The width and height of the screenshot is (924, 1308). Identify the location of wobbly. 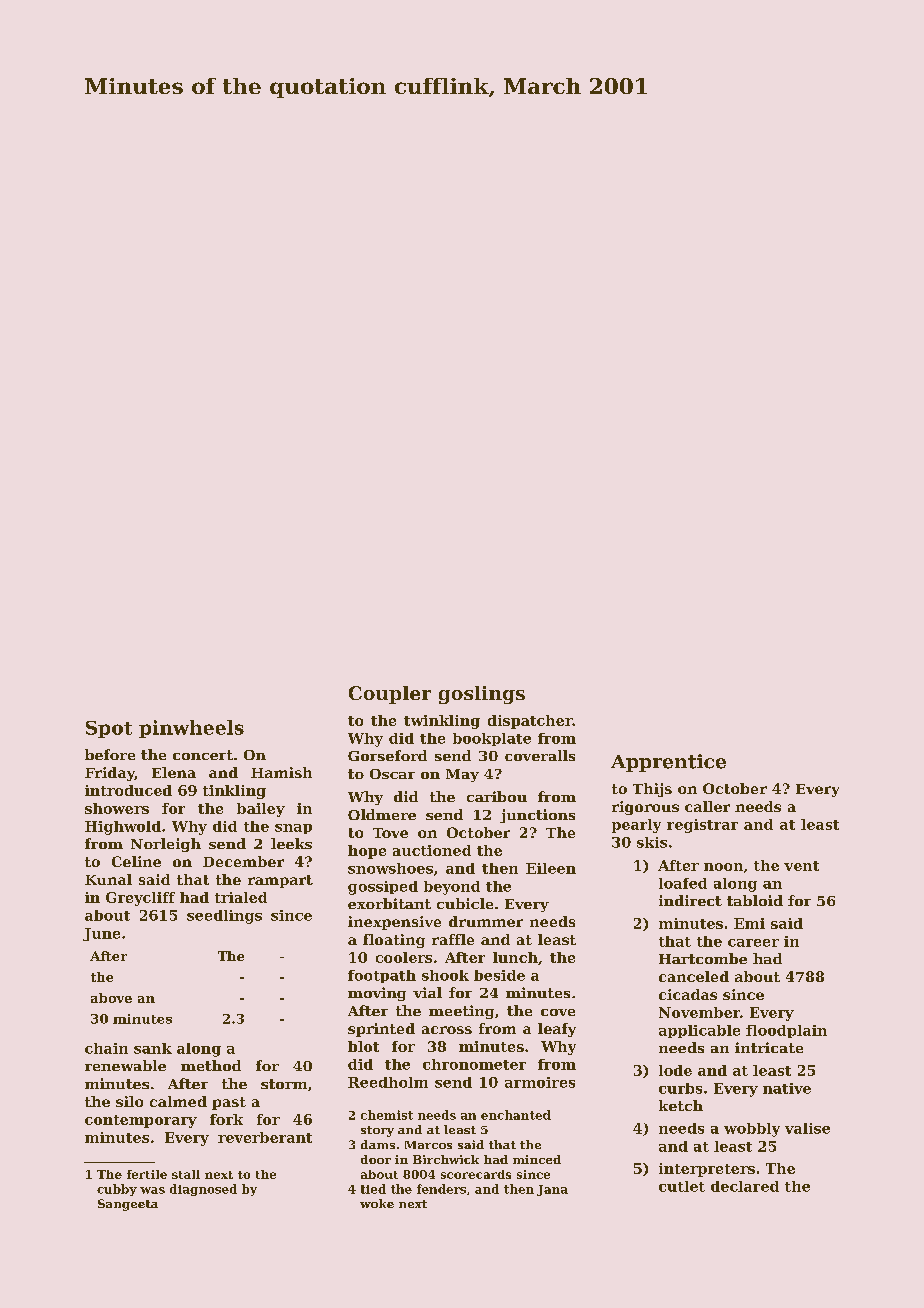
(752, 1130).
